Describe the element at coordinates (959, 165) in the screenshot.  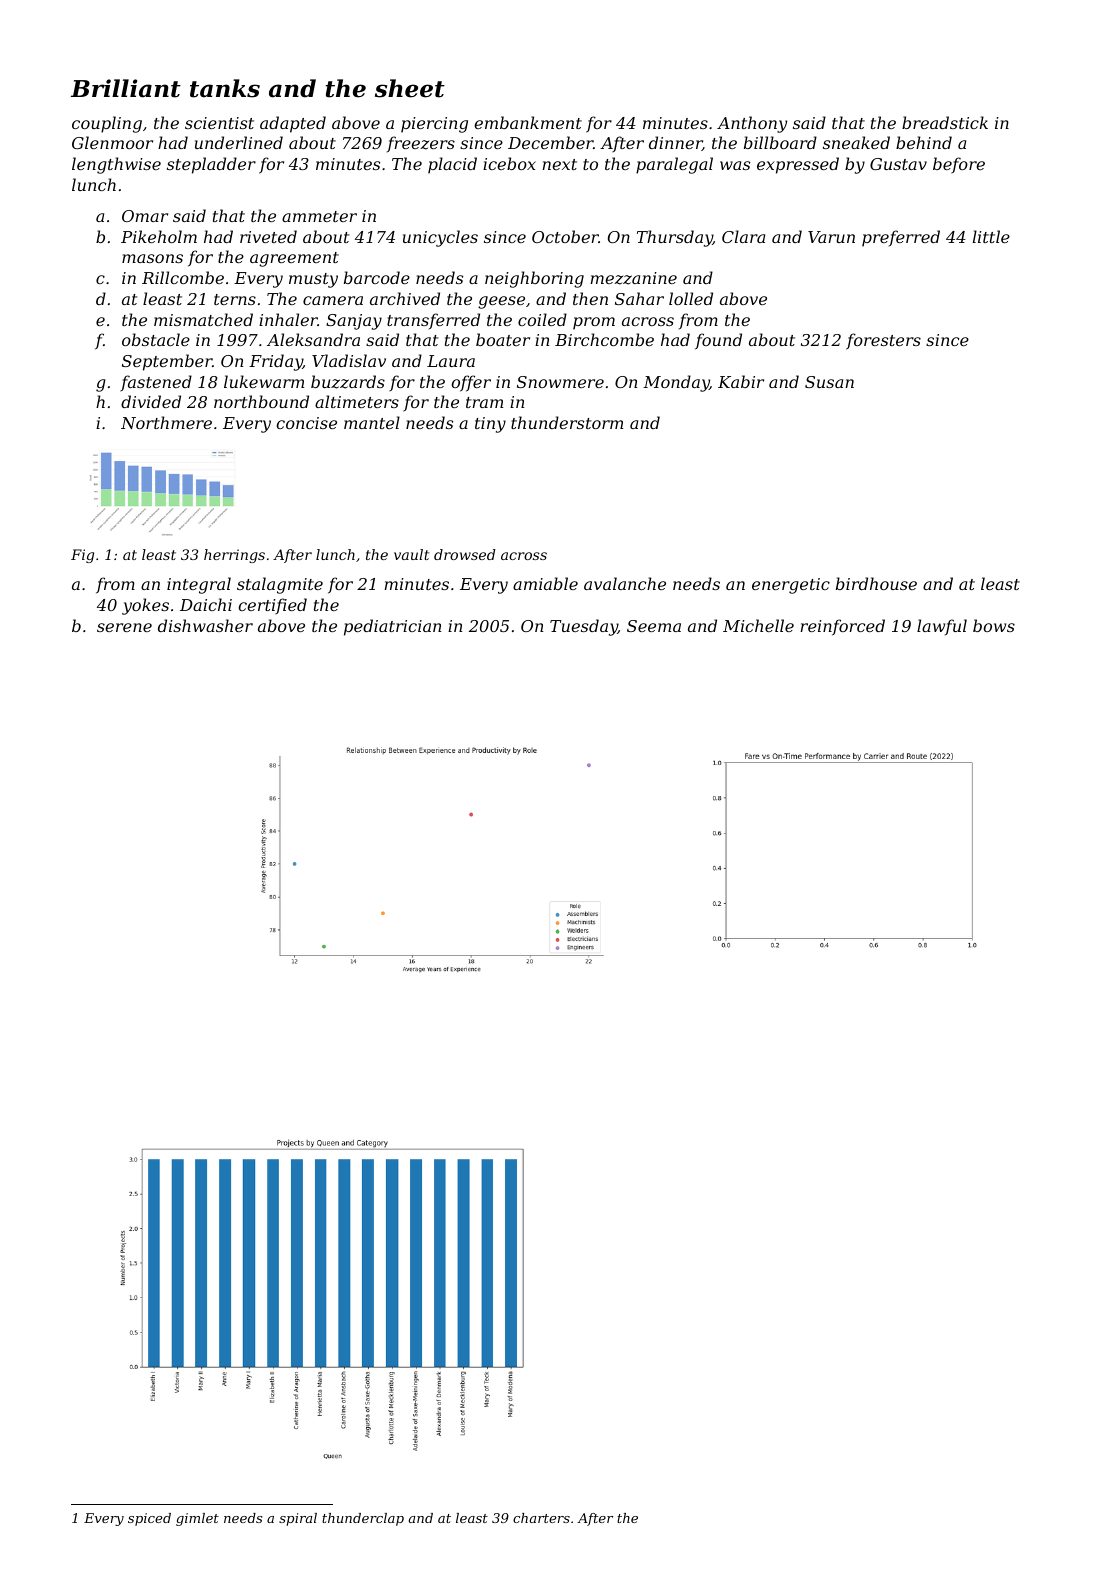
I see `before` at that location.
